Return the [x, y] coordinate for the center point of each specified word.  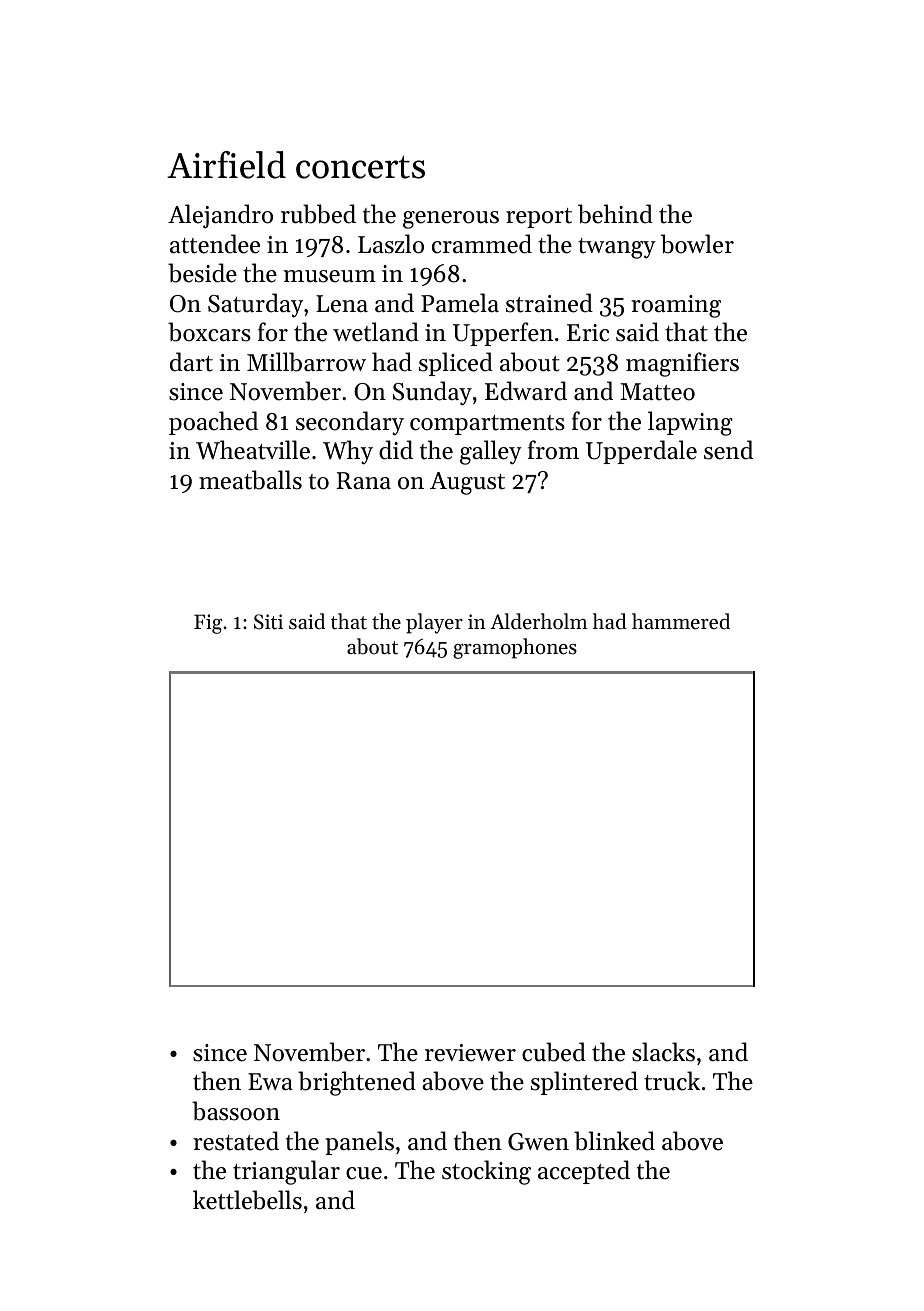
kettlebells [247, 1200]
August [467, 483]
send [728, 450]
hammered [681, 621]
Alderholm [539, 621]
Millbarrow [306, 362]
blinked [614, 1141]
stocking [486, 1172]
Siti [268, 622]
